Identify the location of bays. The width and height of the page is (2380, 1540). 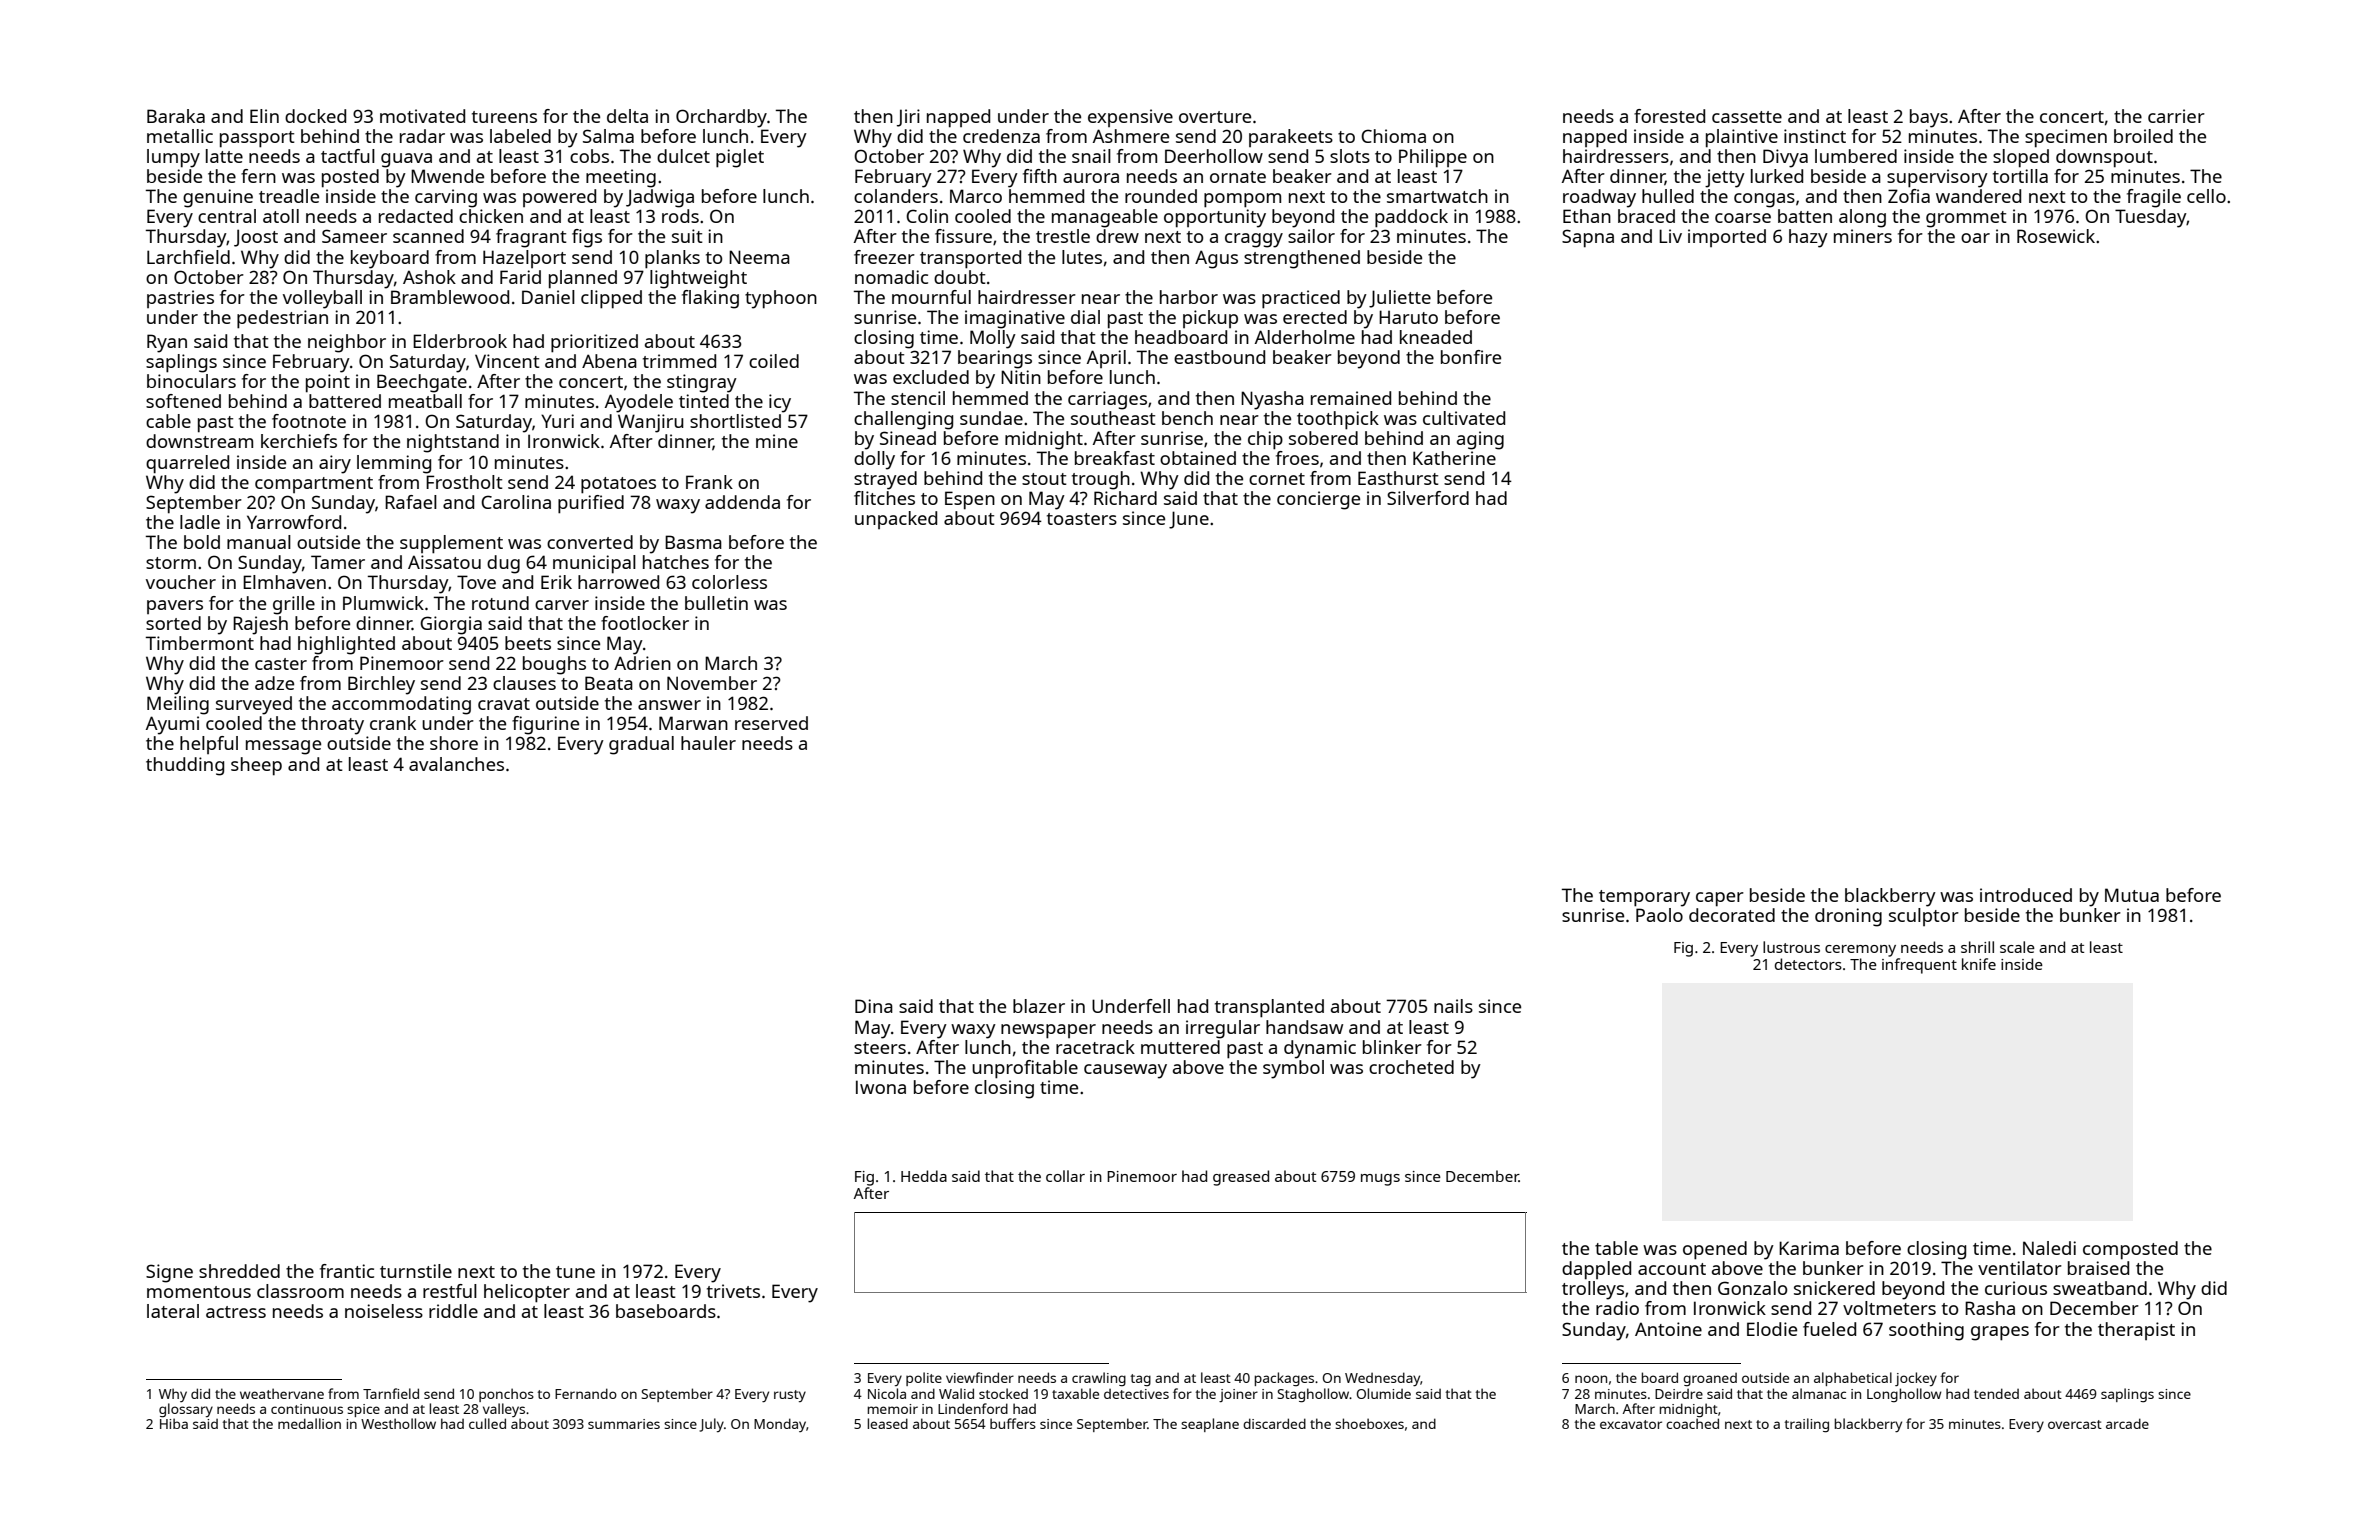
(1929, 118).
